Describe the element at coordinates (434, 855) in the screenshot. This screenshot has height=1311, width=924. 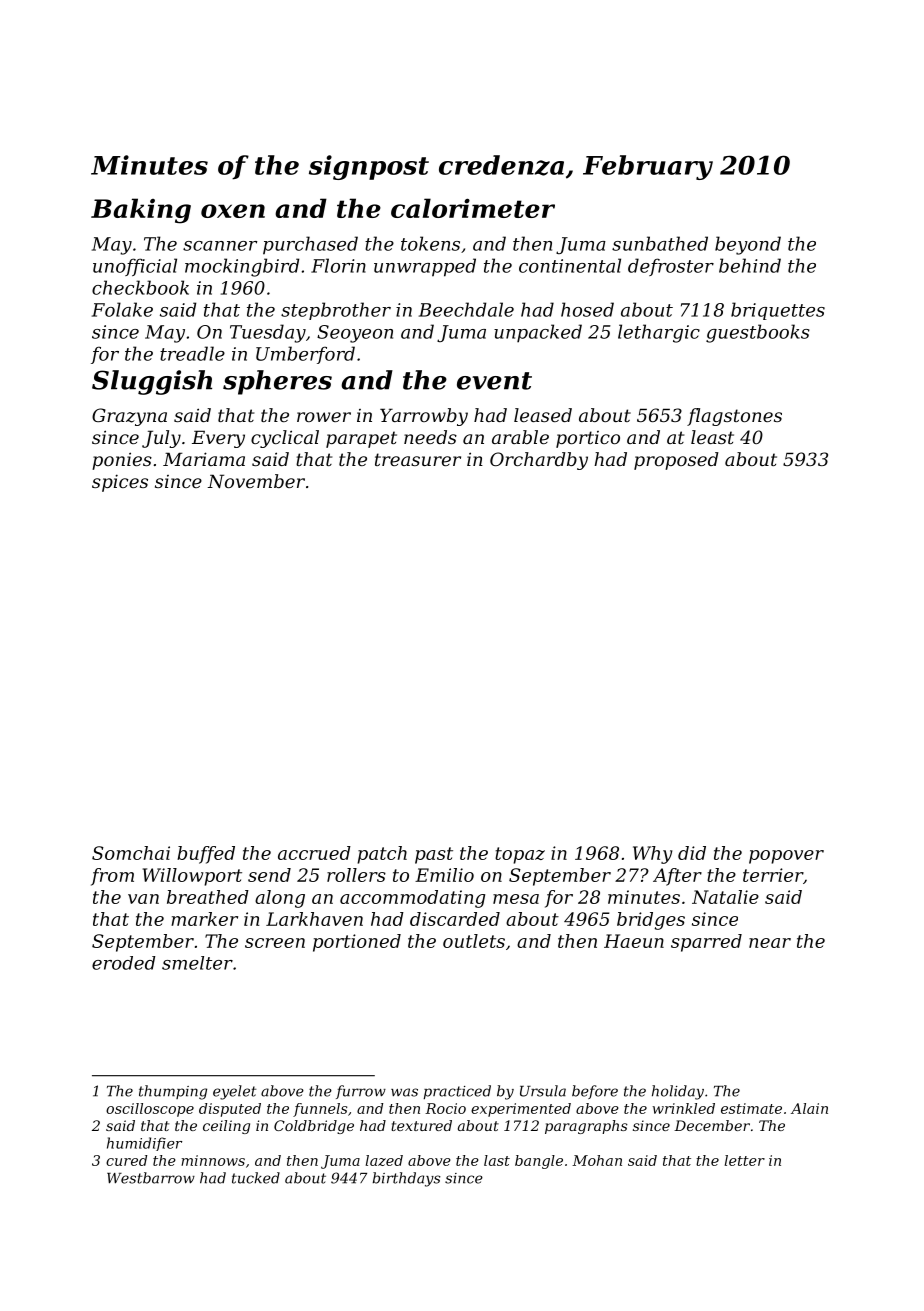
I see `past` at that location.
